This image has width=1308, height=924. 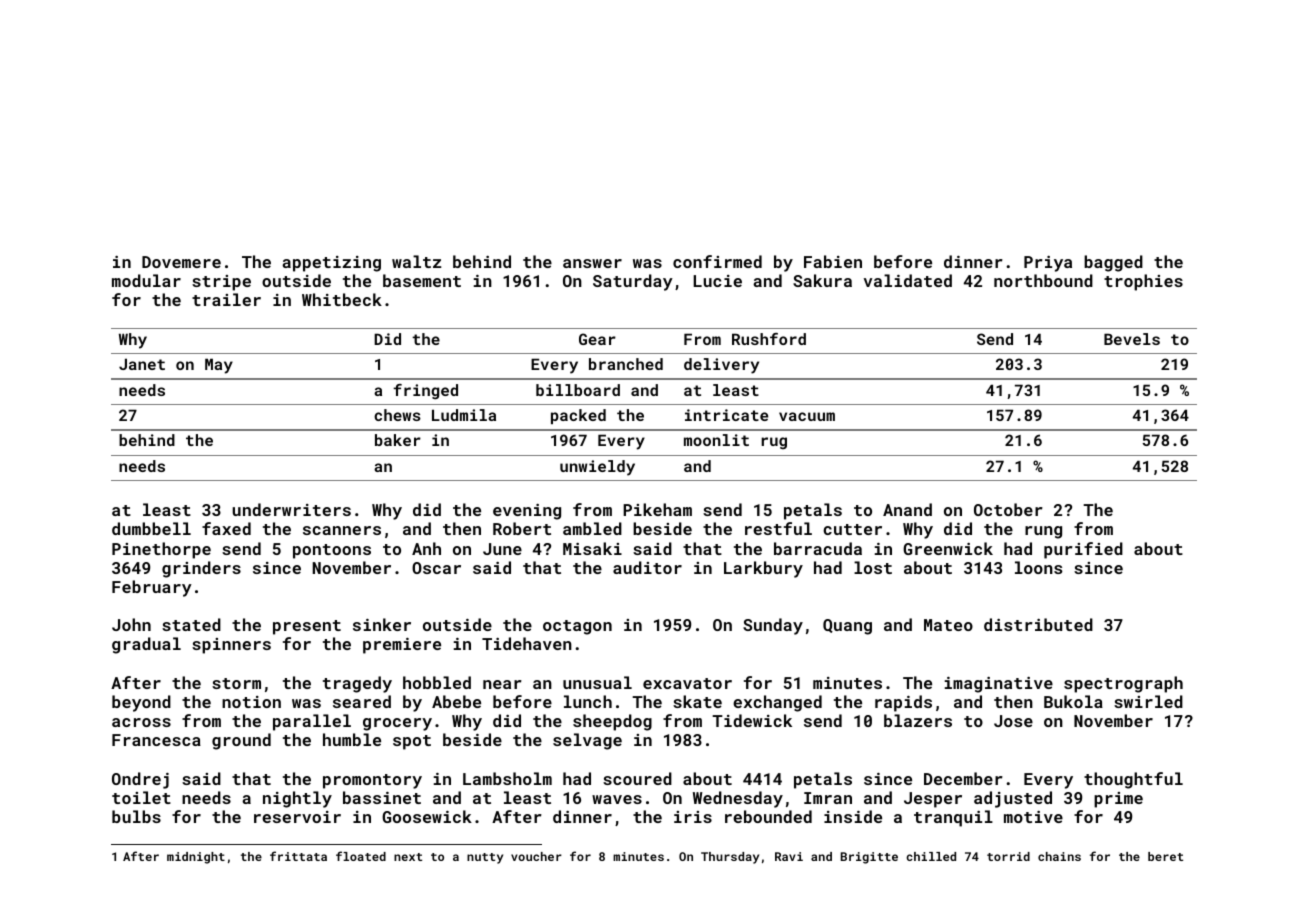 I want to click on selvage, so click(x=587, y=741).
